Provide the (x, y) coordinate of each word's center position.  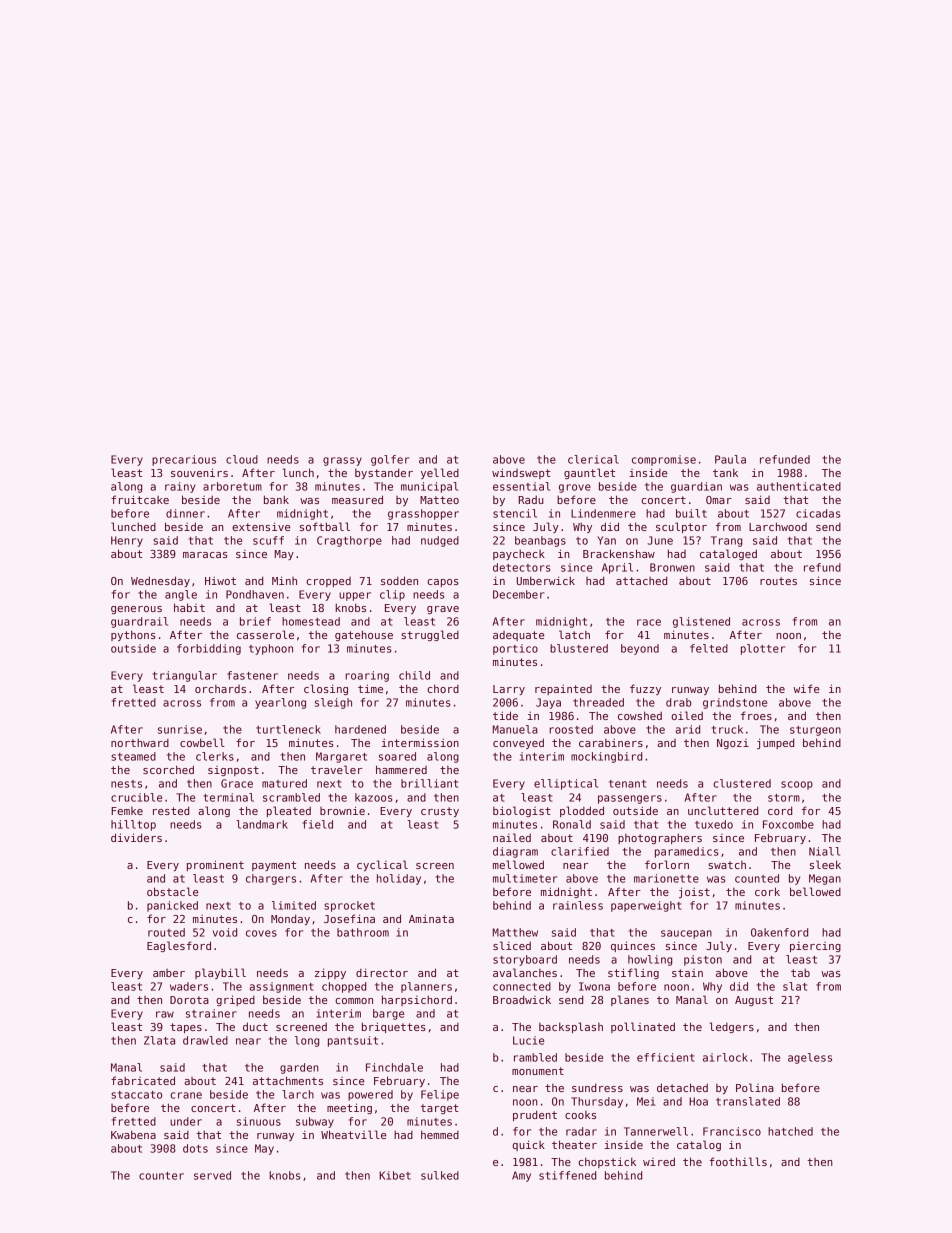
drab (679, 702)
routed (166, 932)
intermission (420, 742)
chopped (344, 987)
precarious (184, 460)
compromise (664, 460)
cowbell (202, 742)
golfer (390, 460)
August (754, 1001)
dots (195, 1148)
